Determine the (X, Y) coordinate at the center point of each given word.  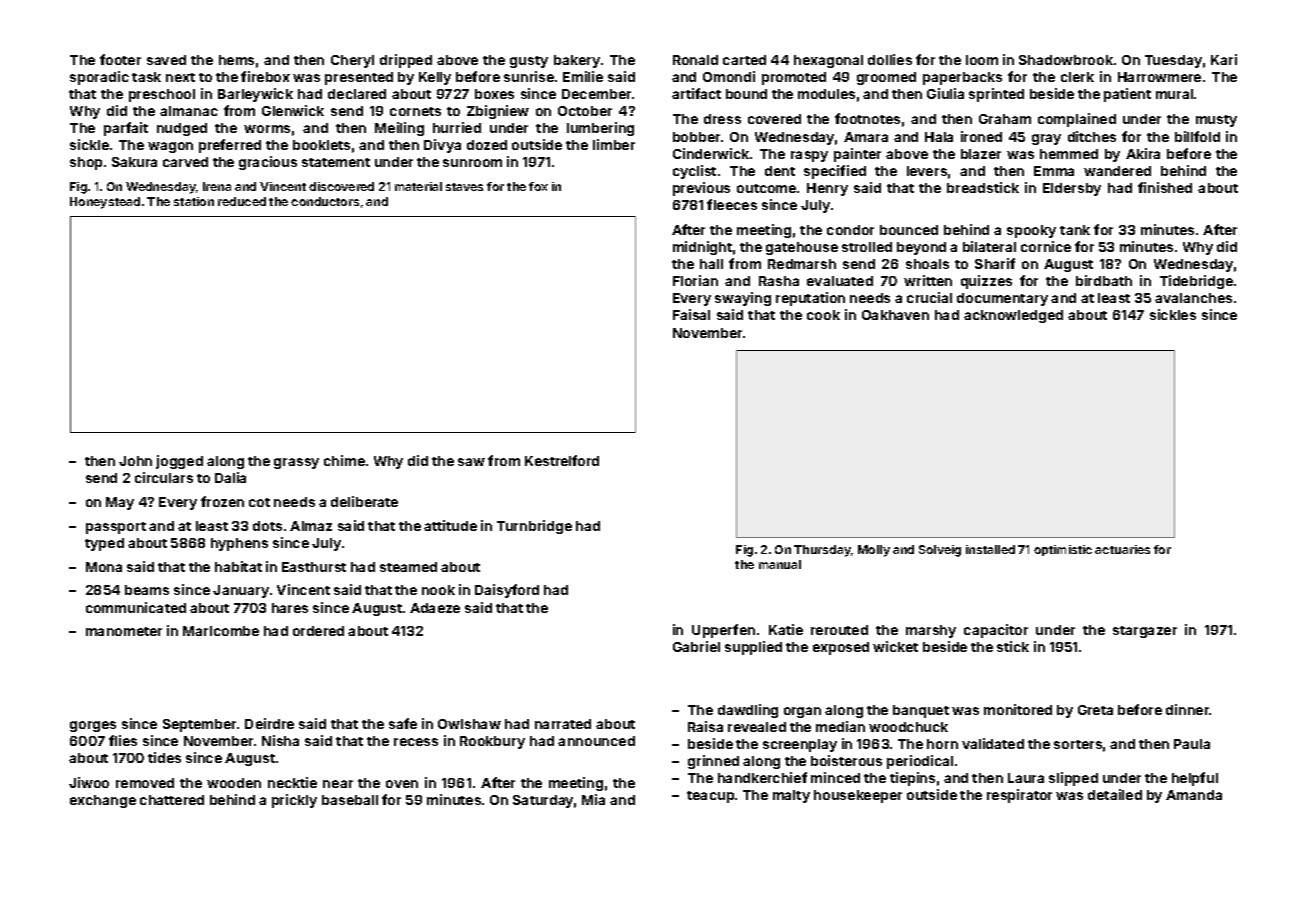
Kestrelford (562, 460)
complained (1077, 120)
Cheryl (352, 61)
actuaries (1122, 549)
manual (780, 564)
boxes (494, 94)
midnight (702, 248)
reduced (242, 201)
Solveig (940, 551)
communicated (136, 607)
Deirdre (269, 723)
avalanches (1193, 298)
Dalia (230, 477)
